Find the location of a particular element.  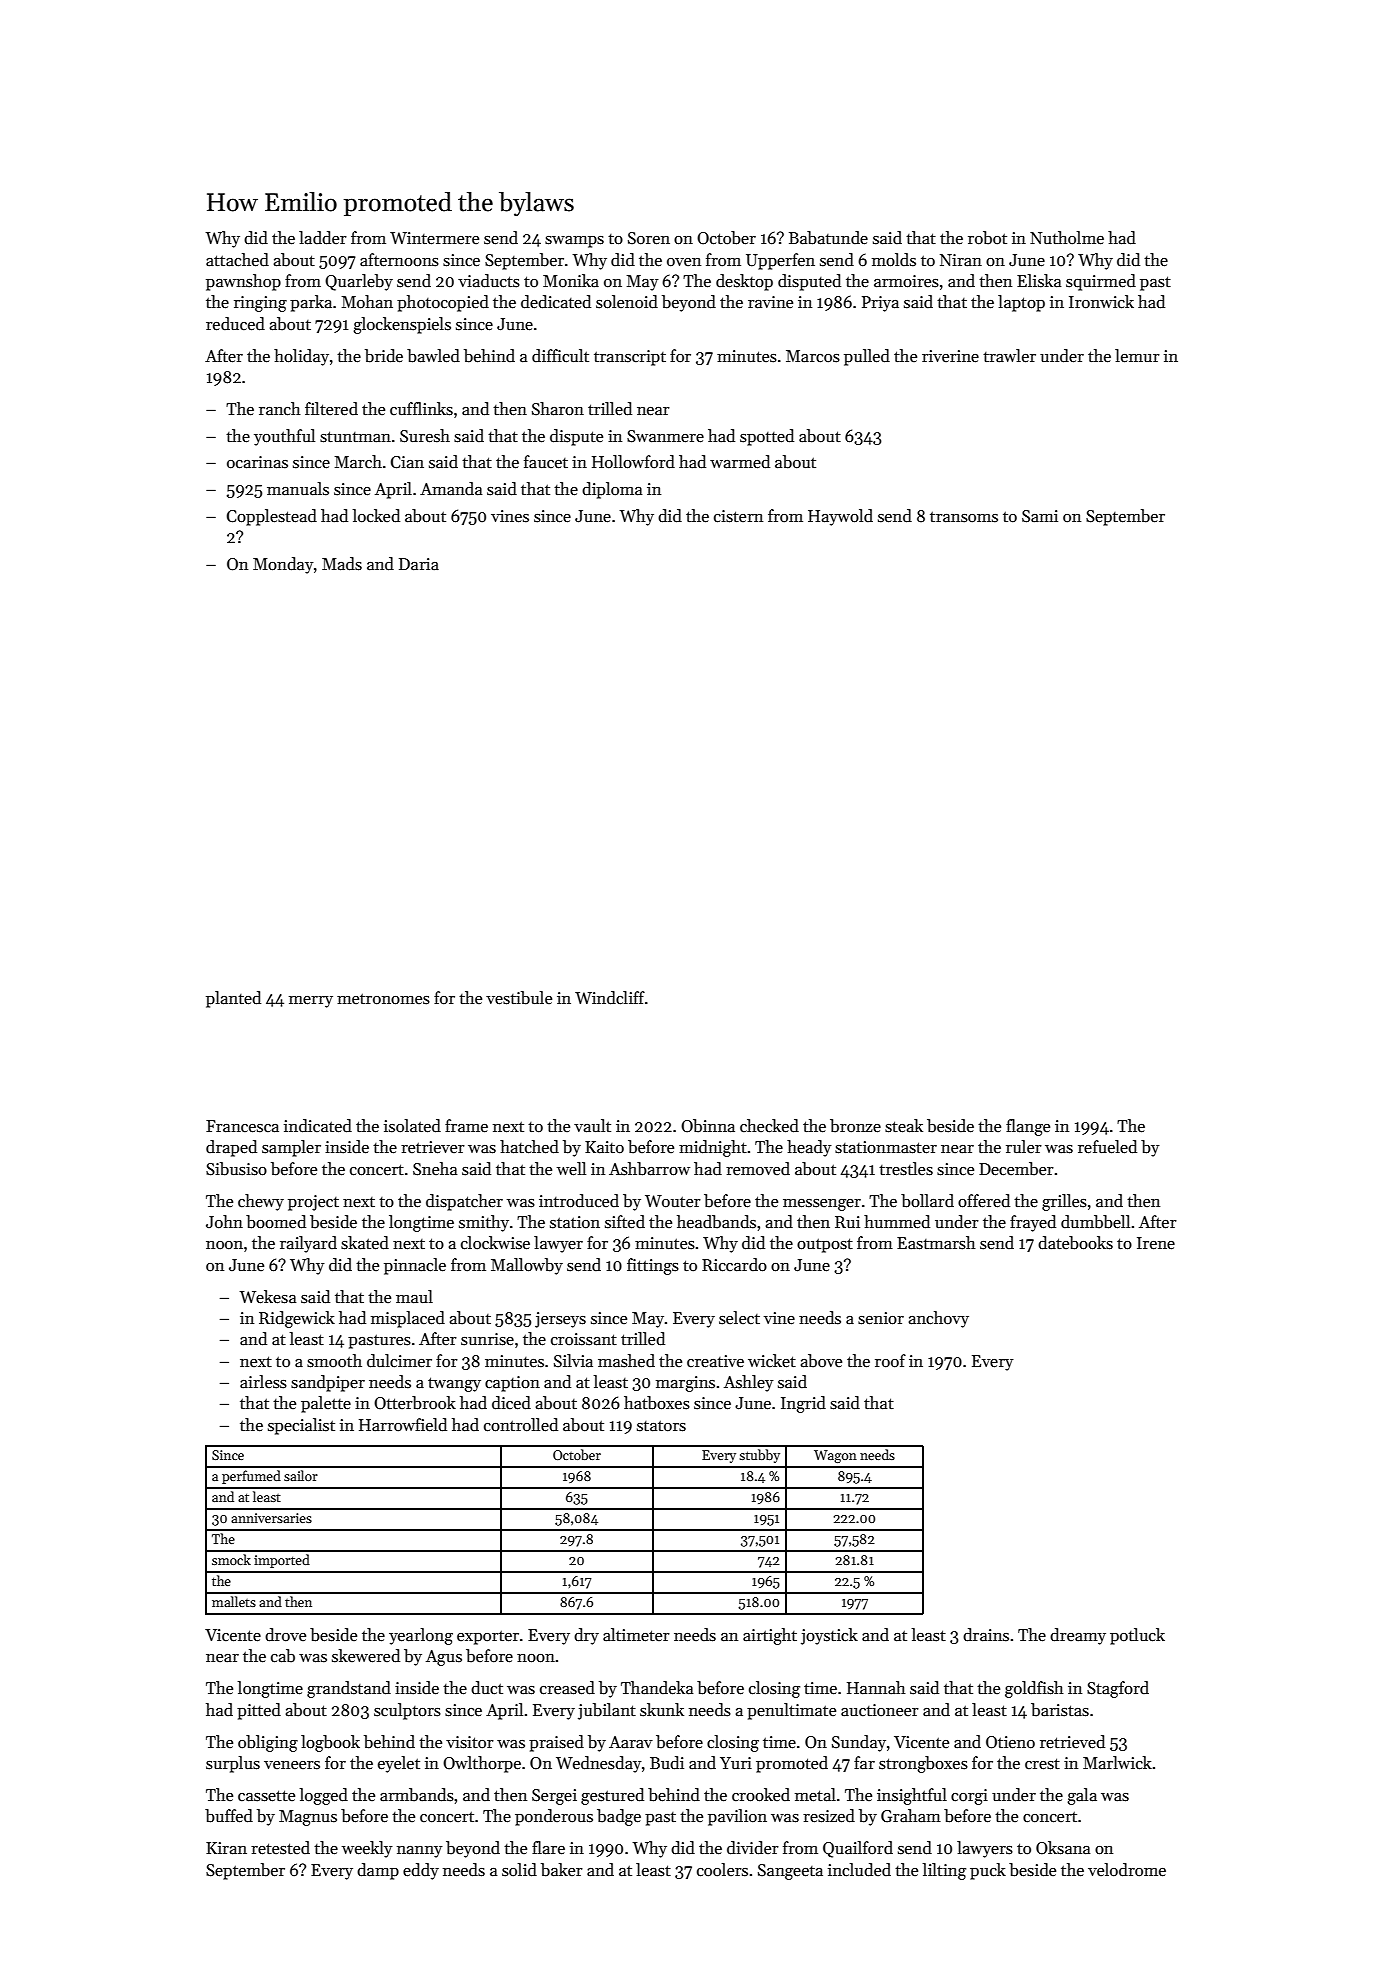

included is located at coordinates (859, 1869).
